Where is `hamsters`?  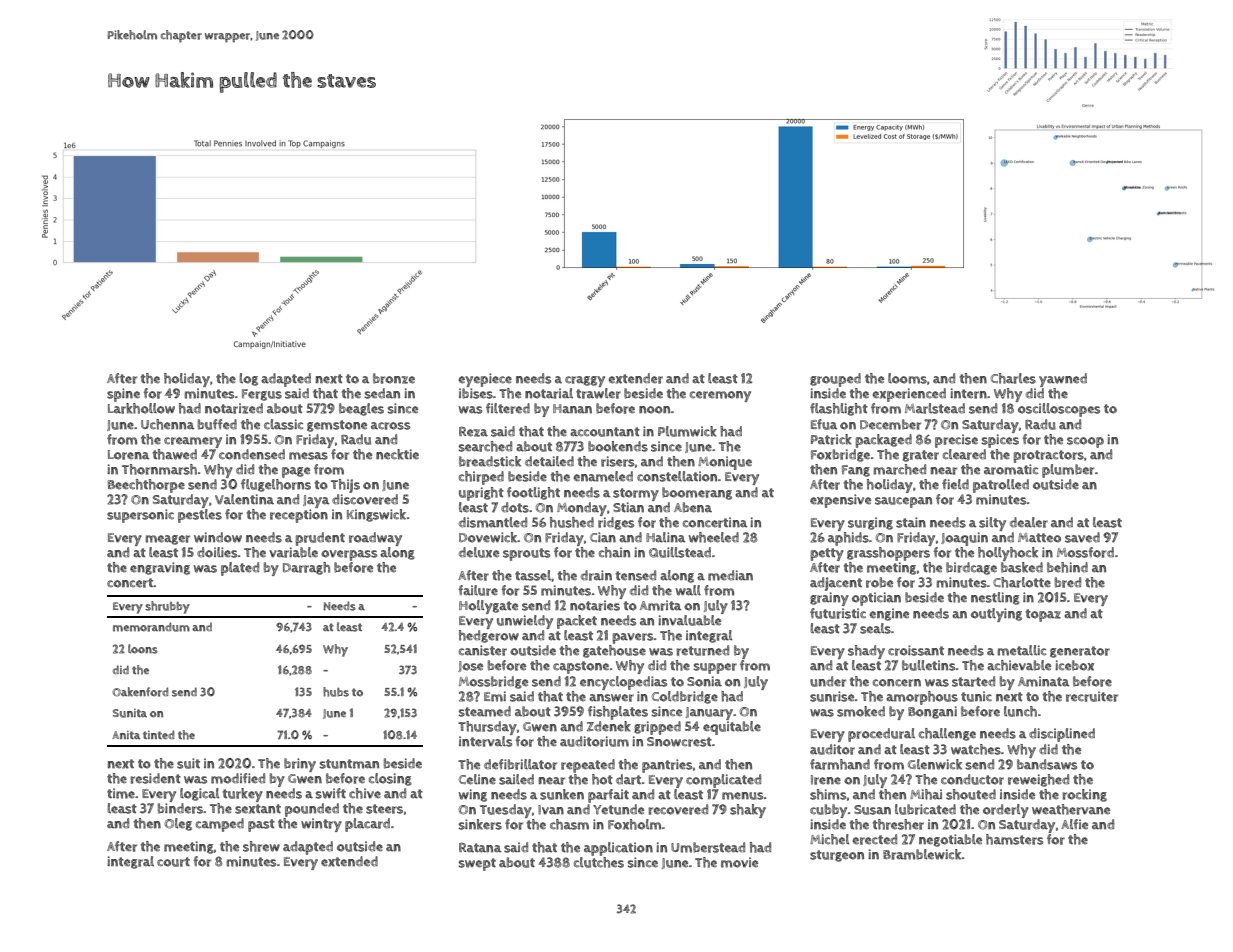
hamsters is located at coordinates (1014, 839).
